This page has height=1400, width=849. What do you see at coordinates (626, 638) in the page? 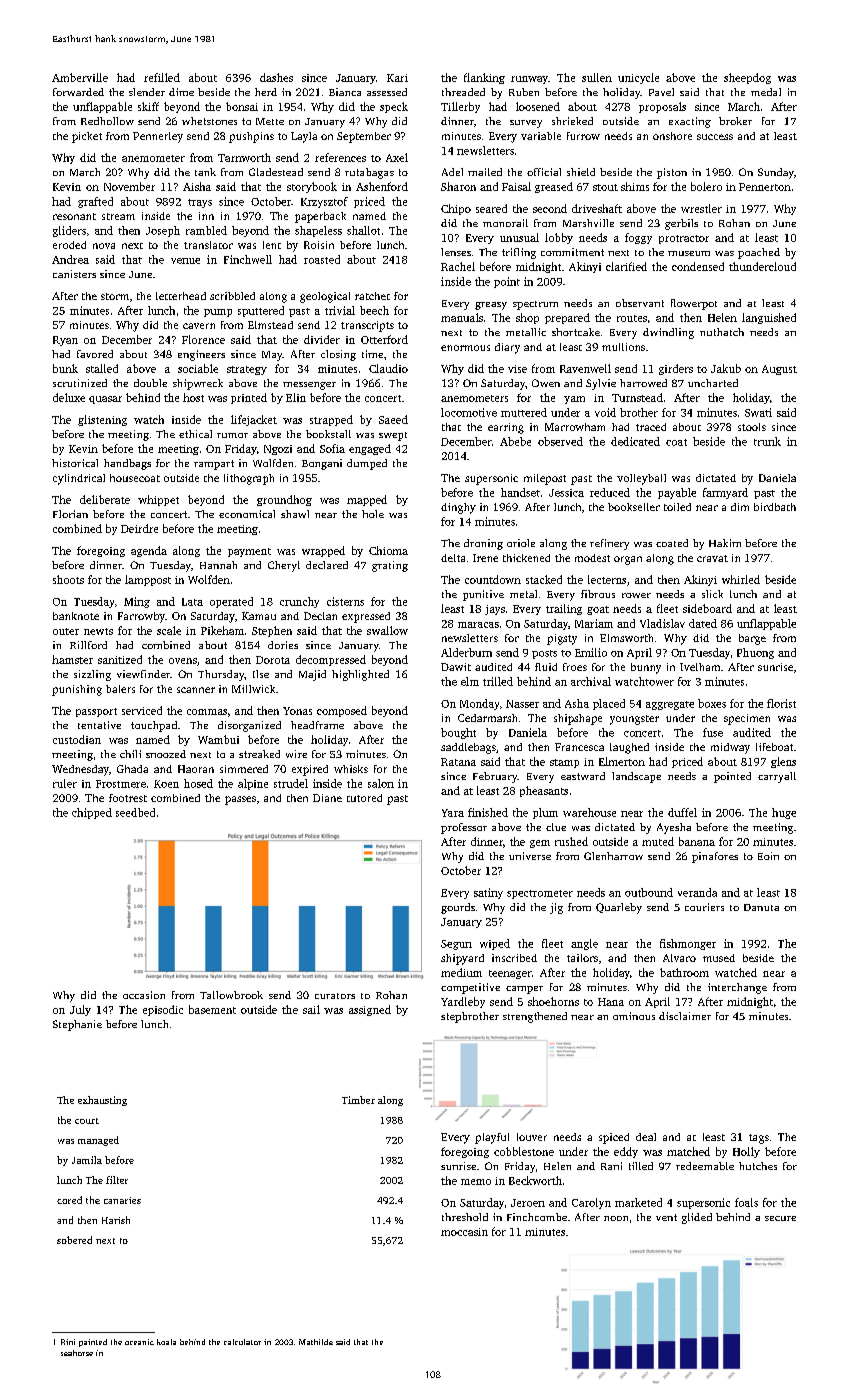
I see `Elmsworth` at bounding box center [626, 638].
